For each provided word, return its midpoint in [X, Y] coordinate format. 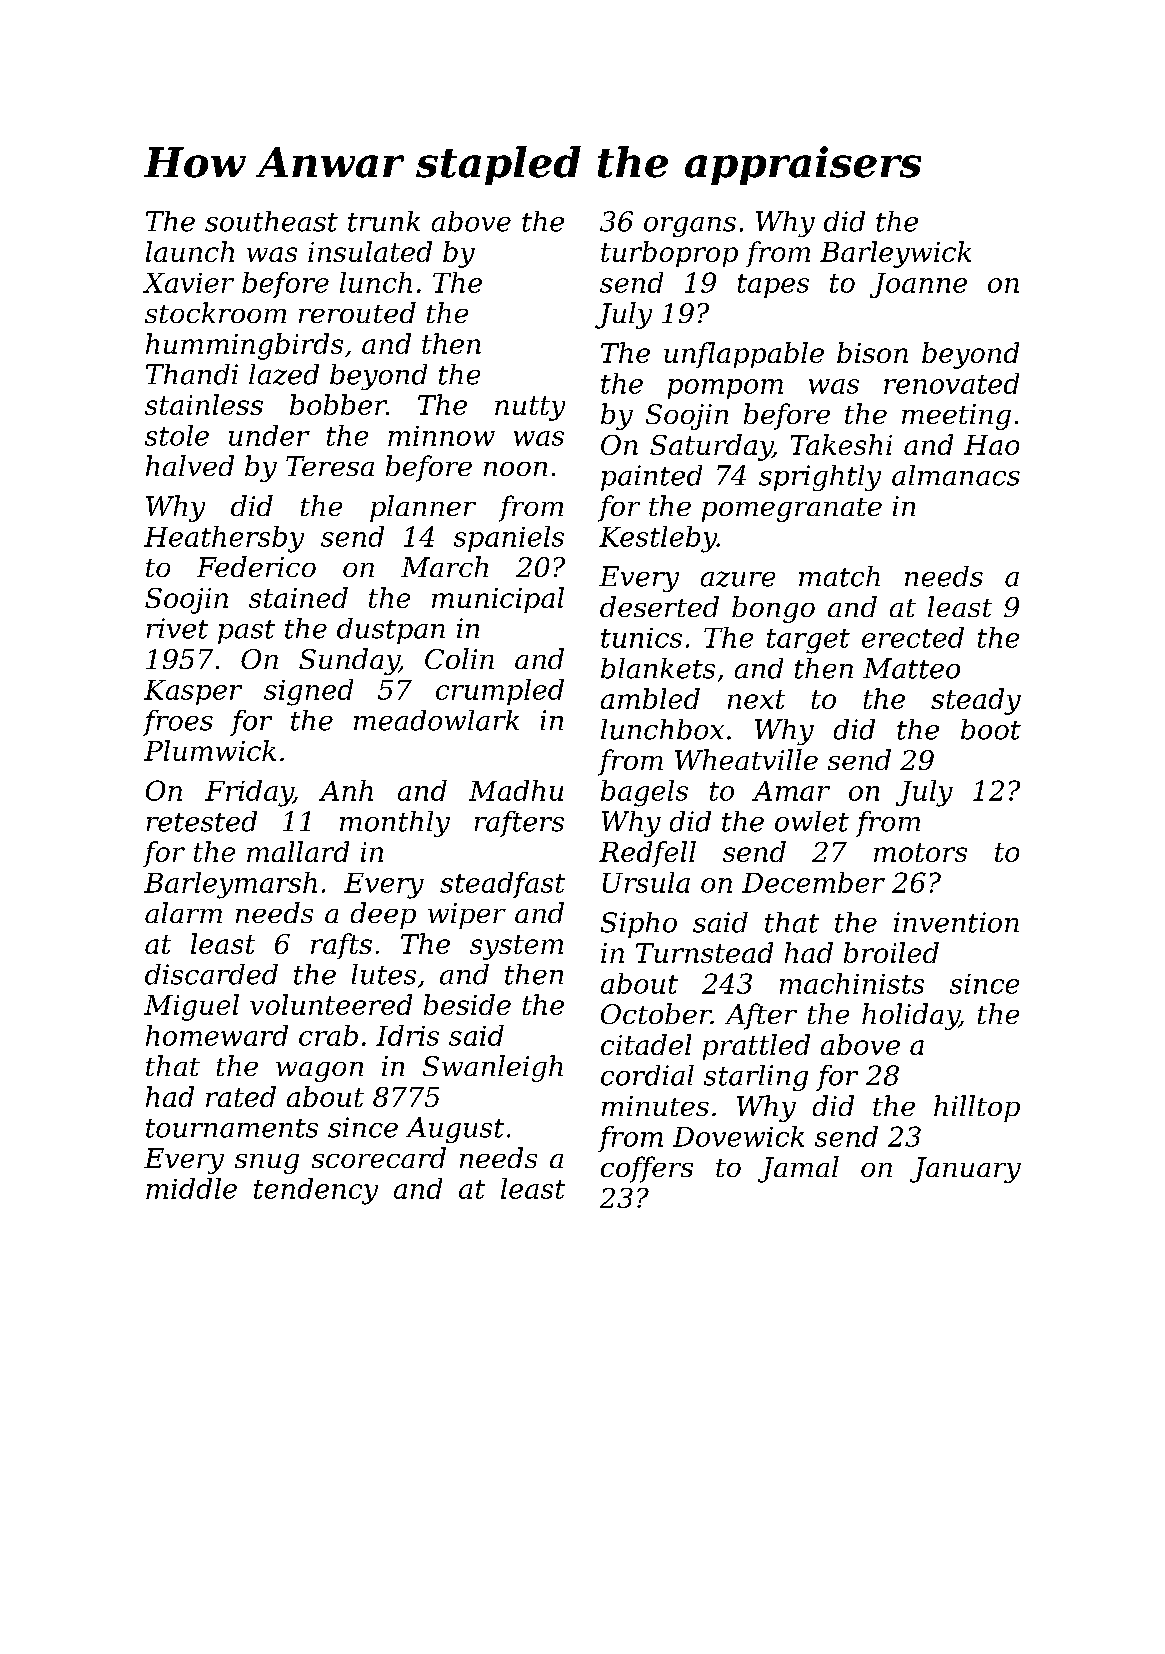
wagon [319, 1072]
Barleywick [895, 254]
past [246, 632]
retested [202, 821]
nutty [530, 408]
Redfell [647, 854]
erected [913, 637]
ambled [650, 698]
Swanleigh [493, 1068]
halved [190, 465]
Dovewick [738, 1136]
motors [920, 852]
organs [690, 227]
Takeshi [841, 444]
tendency [316, 1191]
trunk [384, 221]
